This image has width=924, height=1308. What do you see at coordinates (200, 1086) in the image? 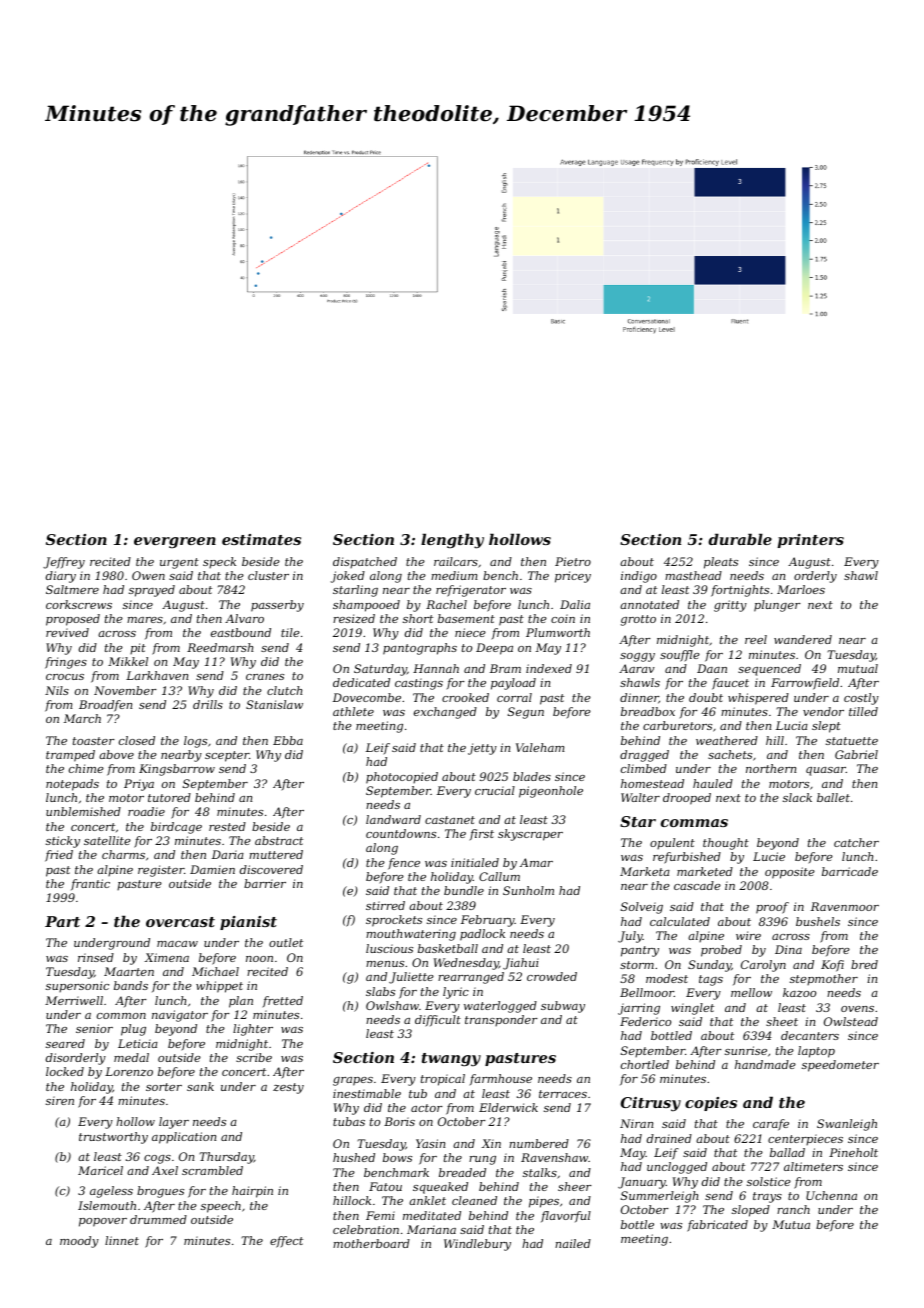
I see `sank` at bounding box center [200, 1086].
